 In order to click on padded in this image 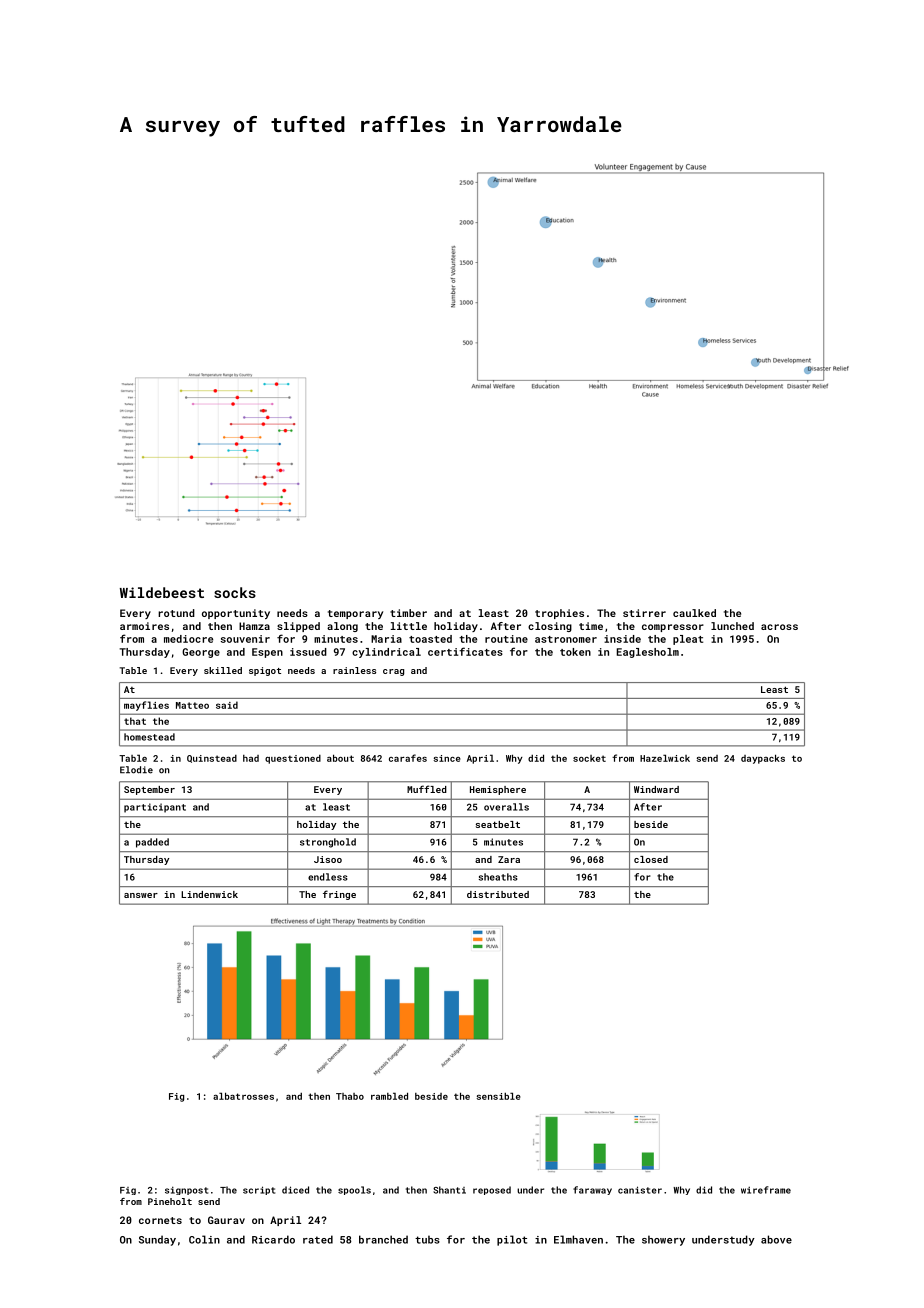, I will do `click(152, 843)`.
